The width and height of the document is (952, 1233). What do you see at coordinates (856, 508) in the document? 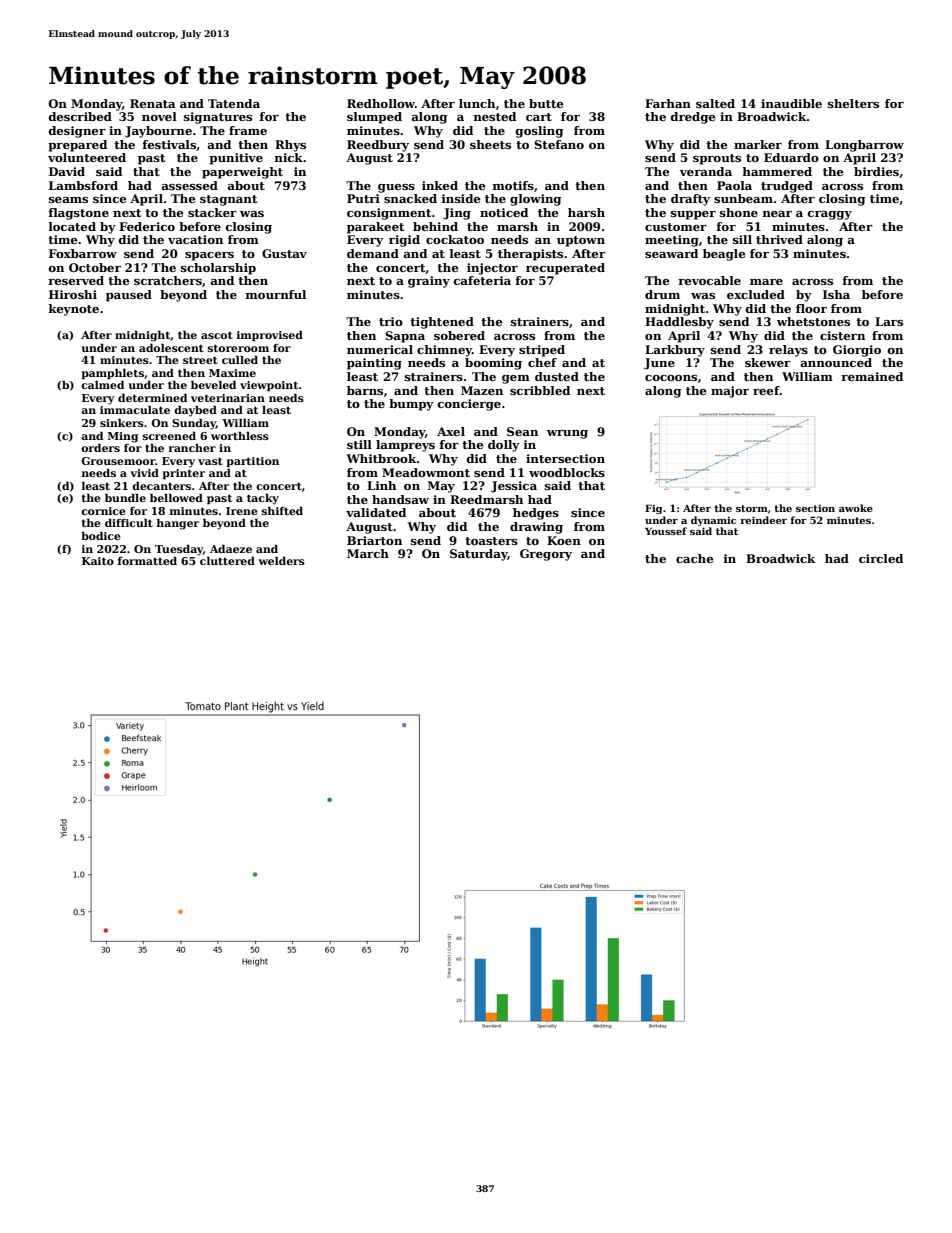
I see `awoke` at bounding box center [856, 508].
